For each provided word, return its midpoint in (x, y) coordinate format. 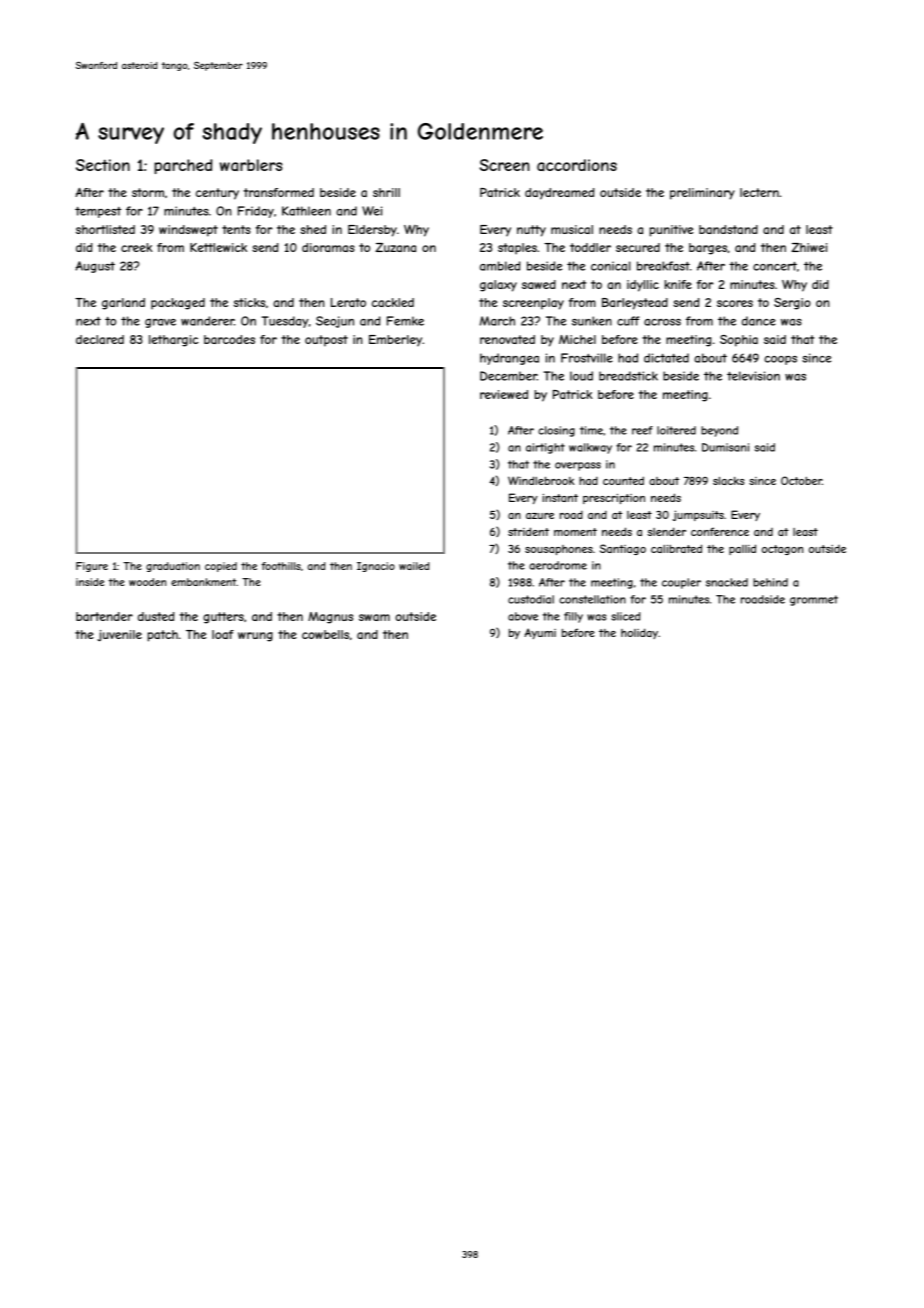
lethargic (174, 341)
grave (160, 323)
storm (148, 192)
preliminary (702, 194)
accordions (577, 165)
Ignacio (376, 567)
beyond (719, 431)
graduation (173, 567)
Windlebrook (541, 480)
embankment (203, 582)
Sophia (739, 341)
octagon (782, 550)
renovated (507, 339)
